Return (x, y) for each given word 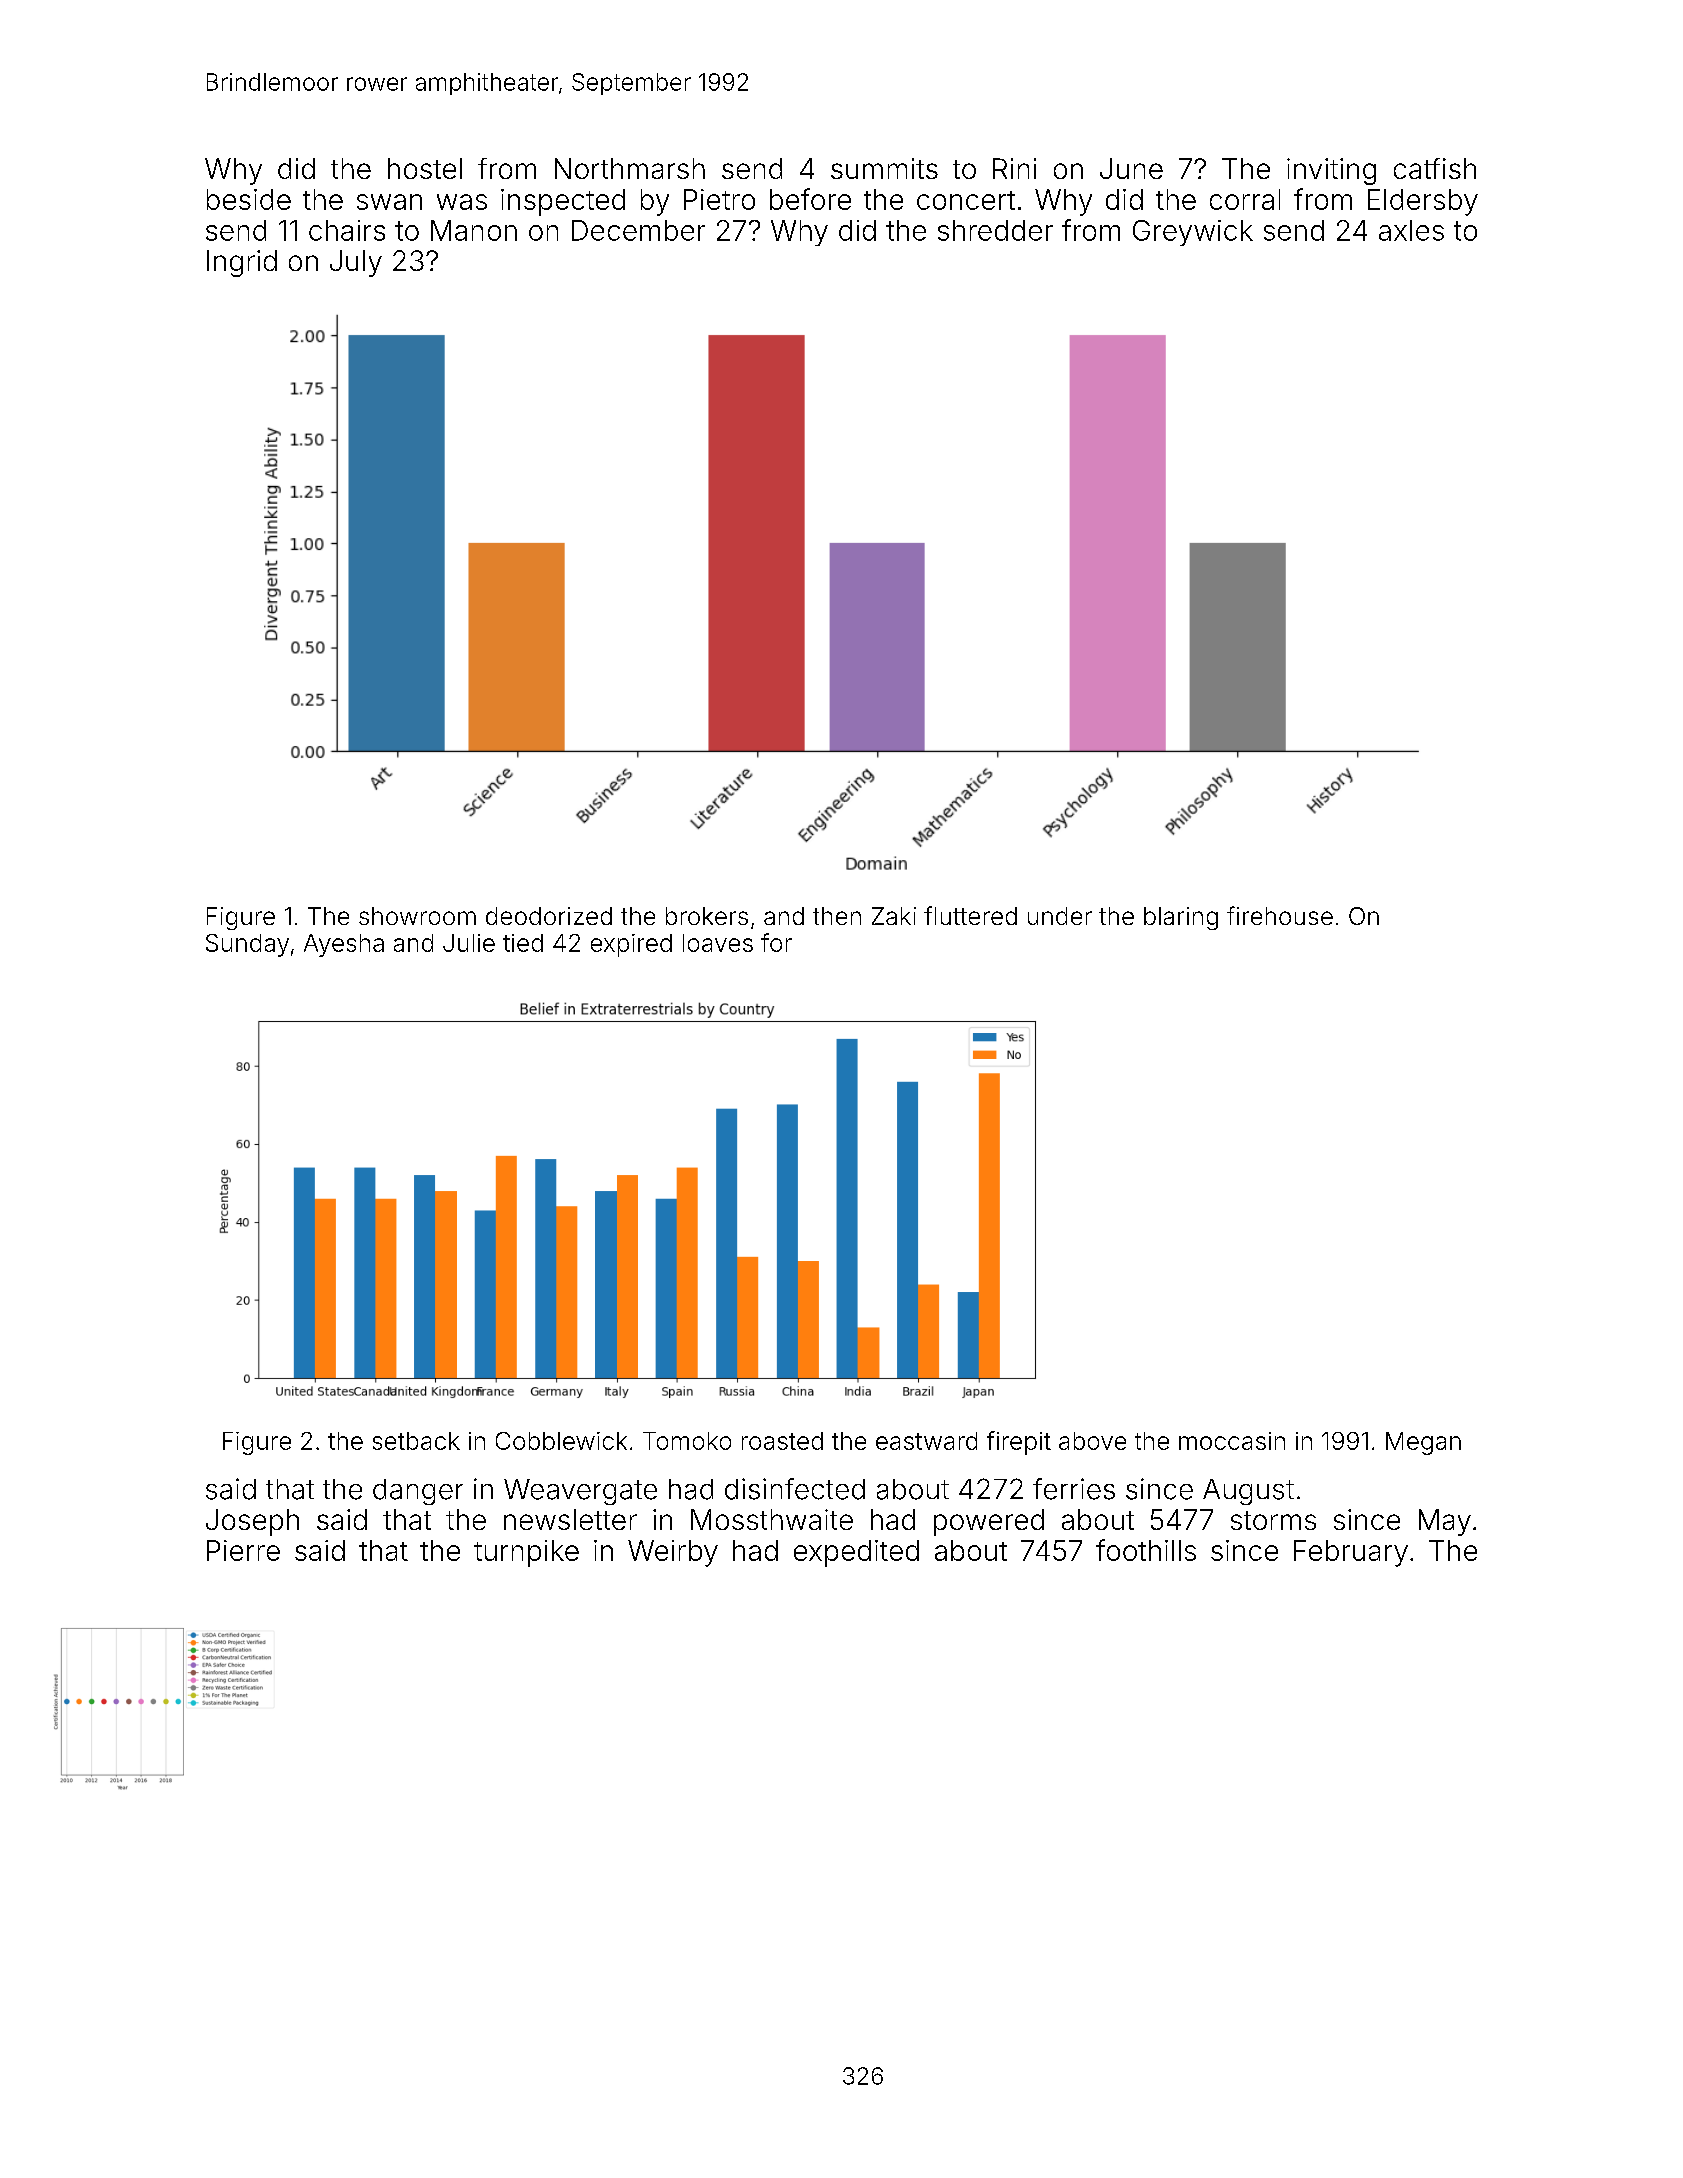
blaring (1181, 918)
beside (249, 199)
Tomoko (687, 1441)
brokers (707, 916)
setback (416, 1441)
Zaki (894, 916)
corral (1245, 199)
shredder (995, 230)
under (1060, 916)
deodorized (549, 916)
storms (1273, 1520)
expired (631, 945)
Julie (469, 943)
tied (523, 943)
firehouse (1280, 915)
